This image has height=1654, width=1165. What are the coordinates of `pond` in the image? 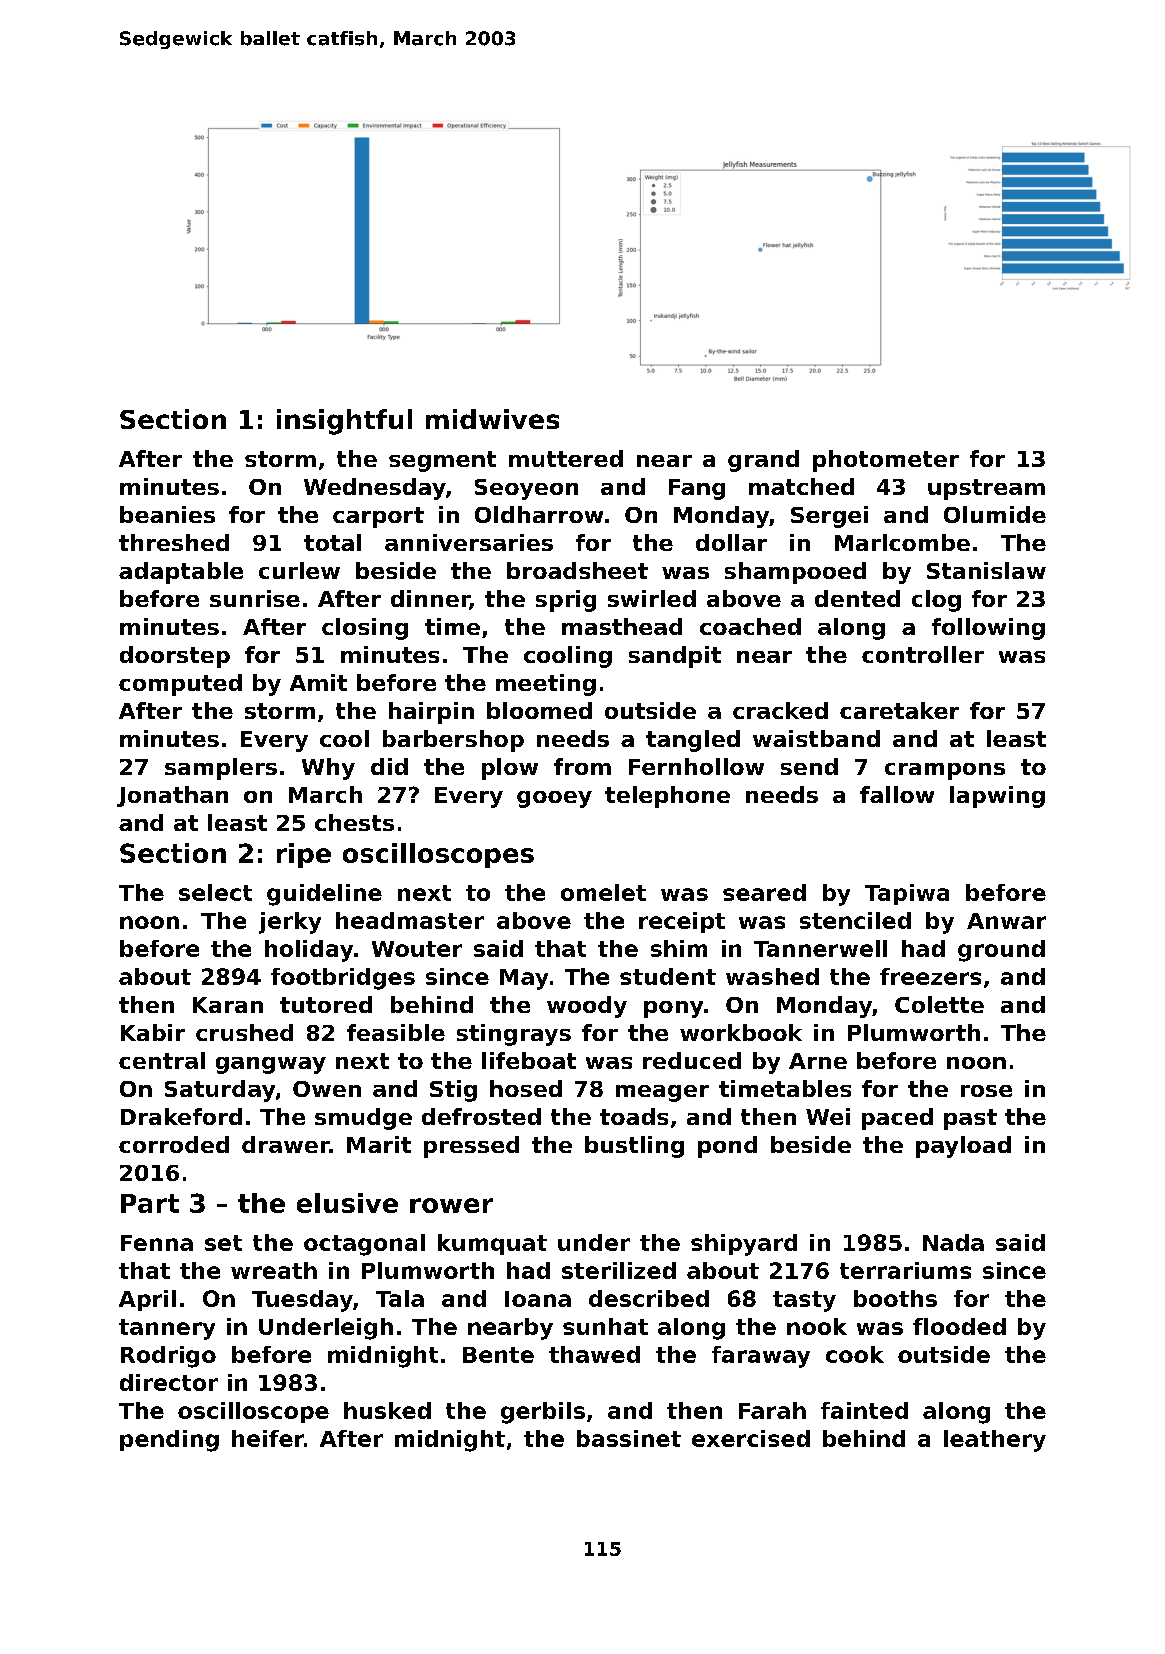 It's located at (727, 1147).
